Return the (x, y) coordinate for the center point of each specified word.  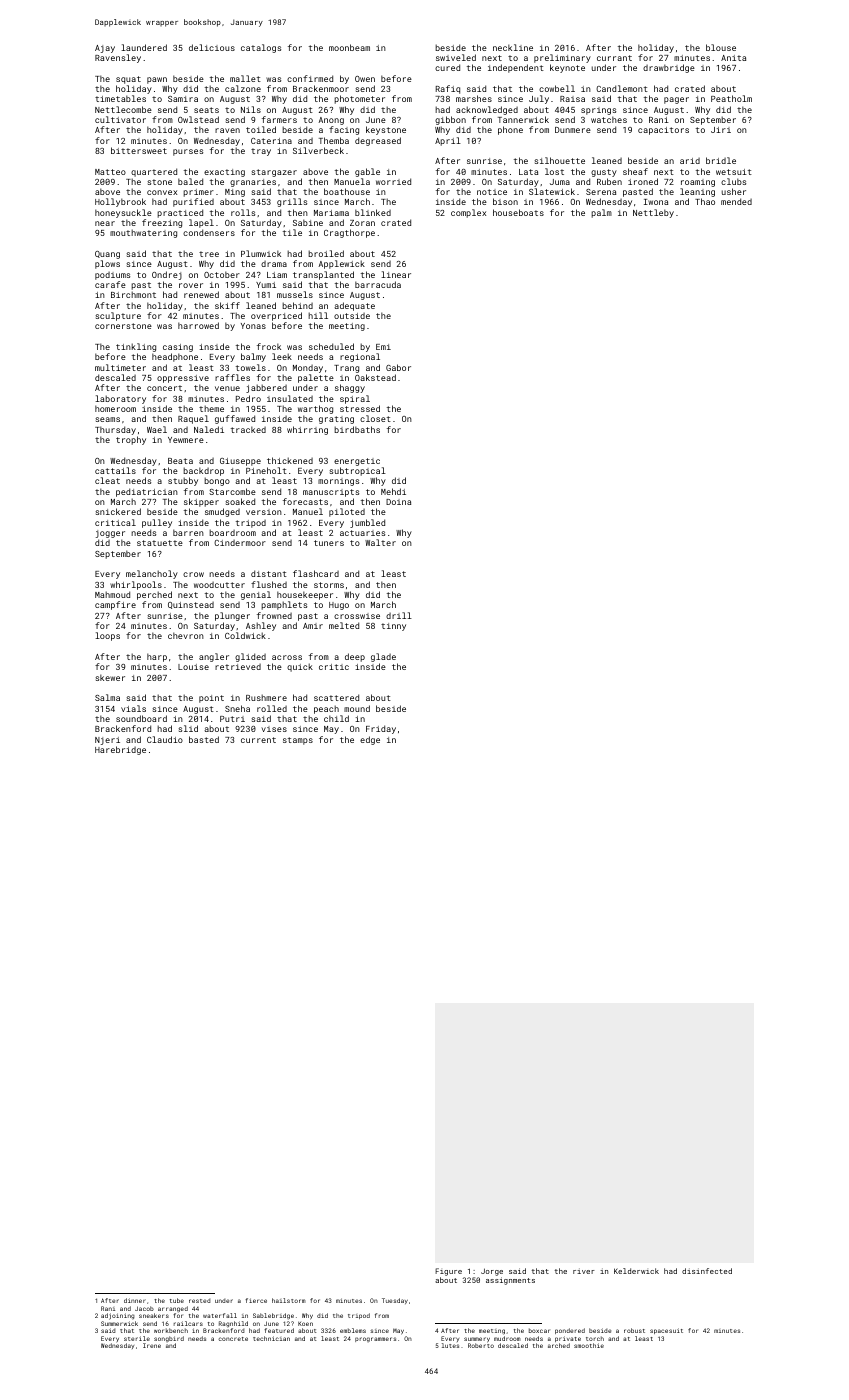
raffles (232, 377)
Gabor (398, 367)
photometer (359, 99)
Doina (398, 502)
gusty (604, 173)
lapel (201, 223)
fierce (256, 1300)
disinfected (707, 1271)
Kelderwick (636, 1271)
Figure (448, 1272)
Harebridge (120, 750)
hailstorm (289, 1300)
